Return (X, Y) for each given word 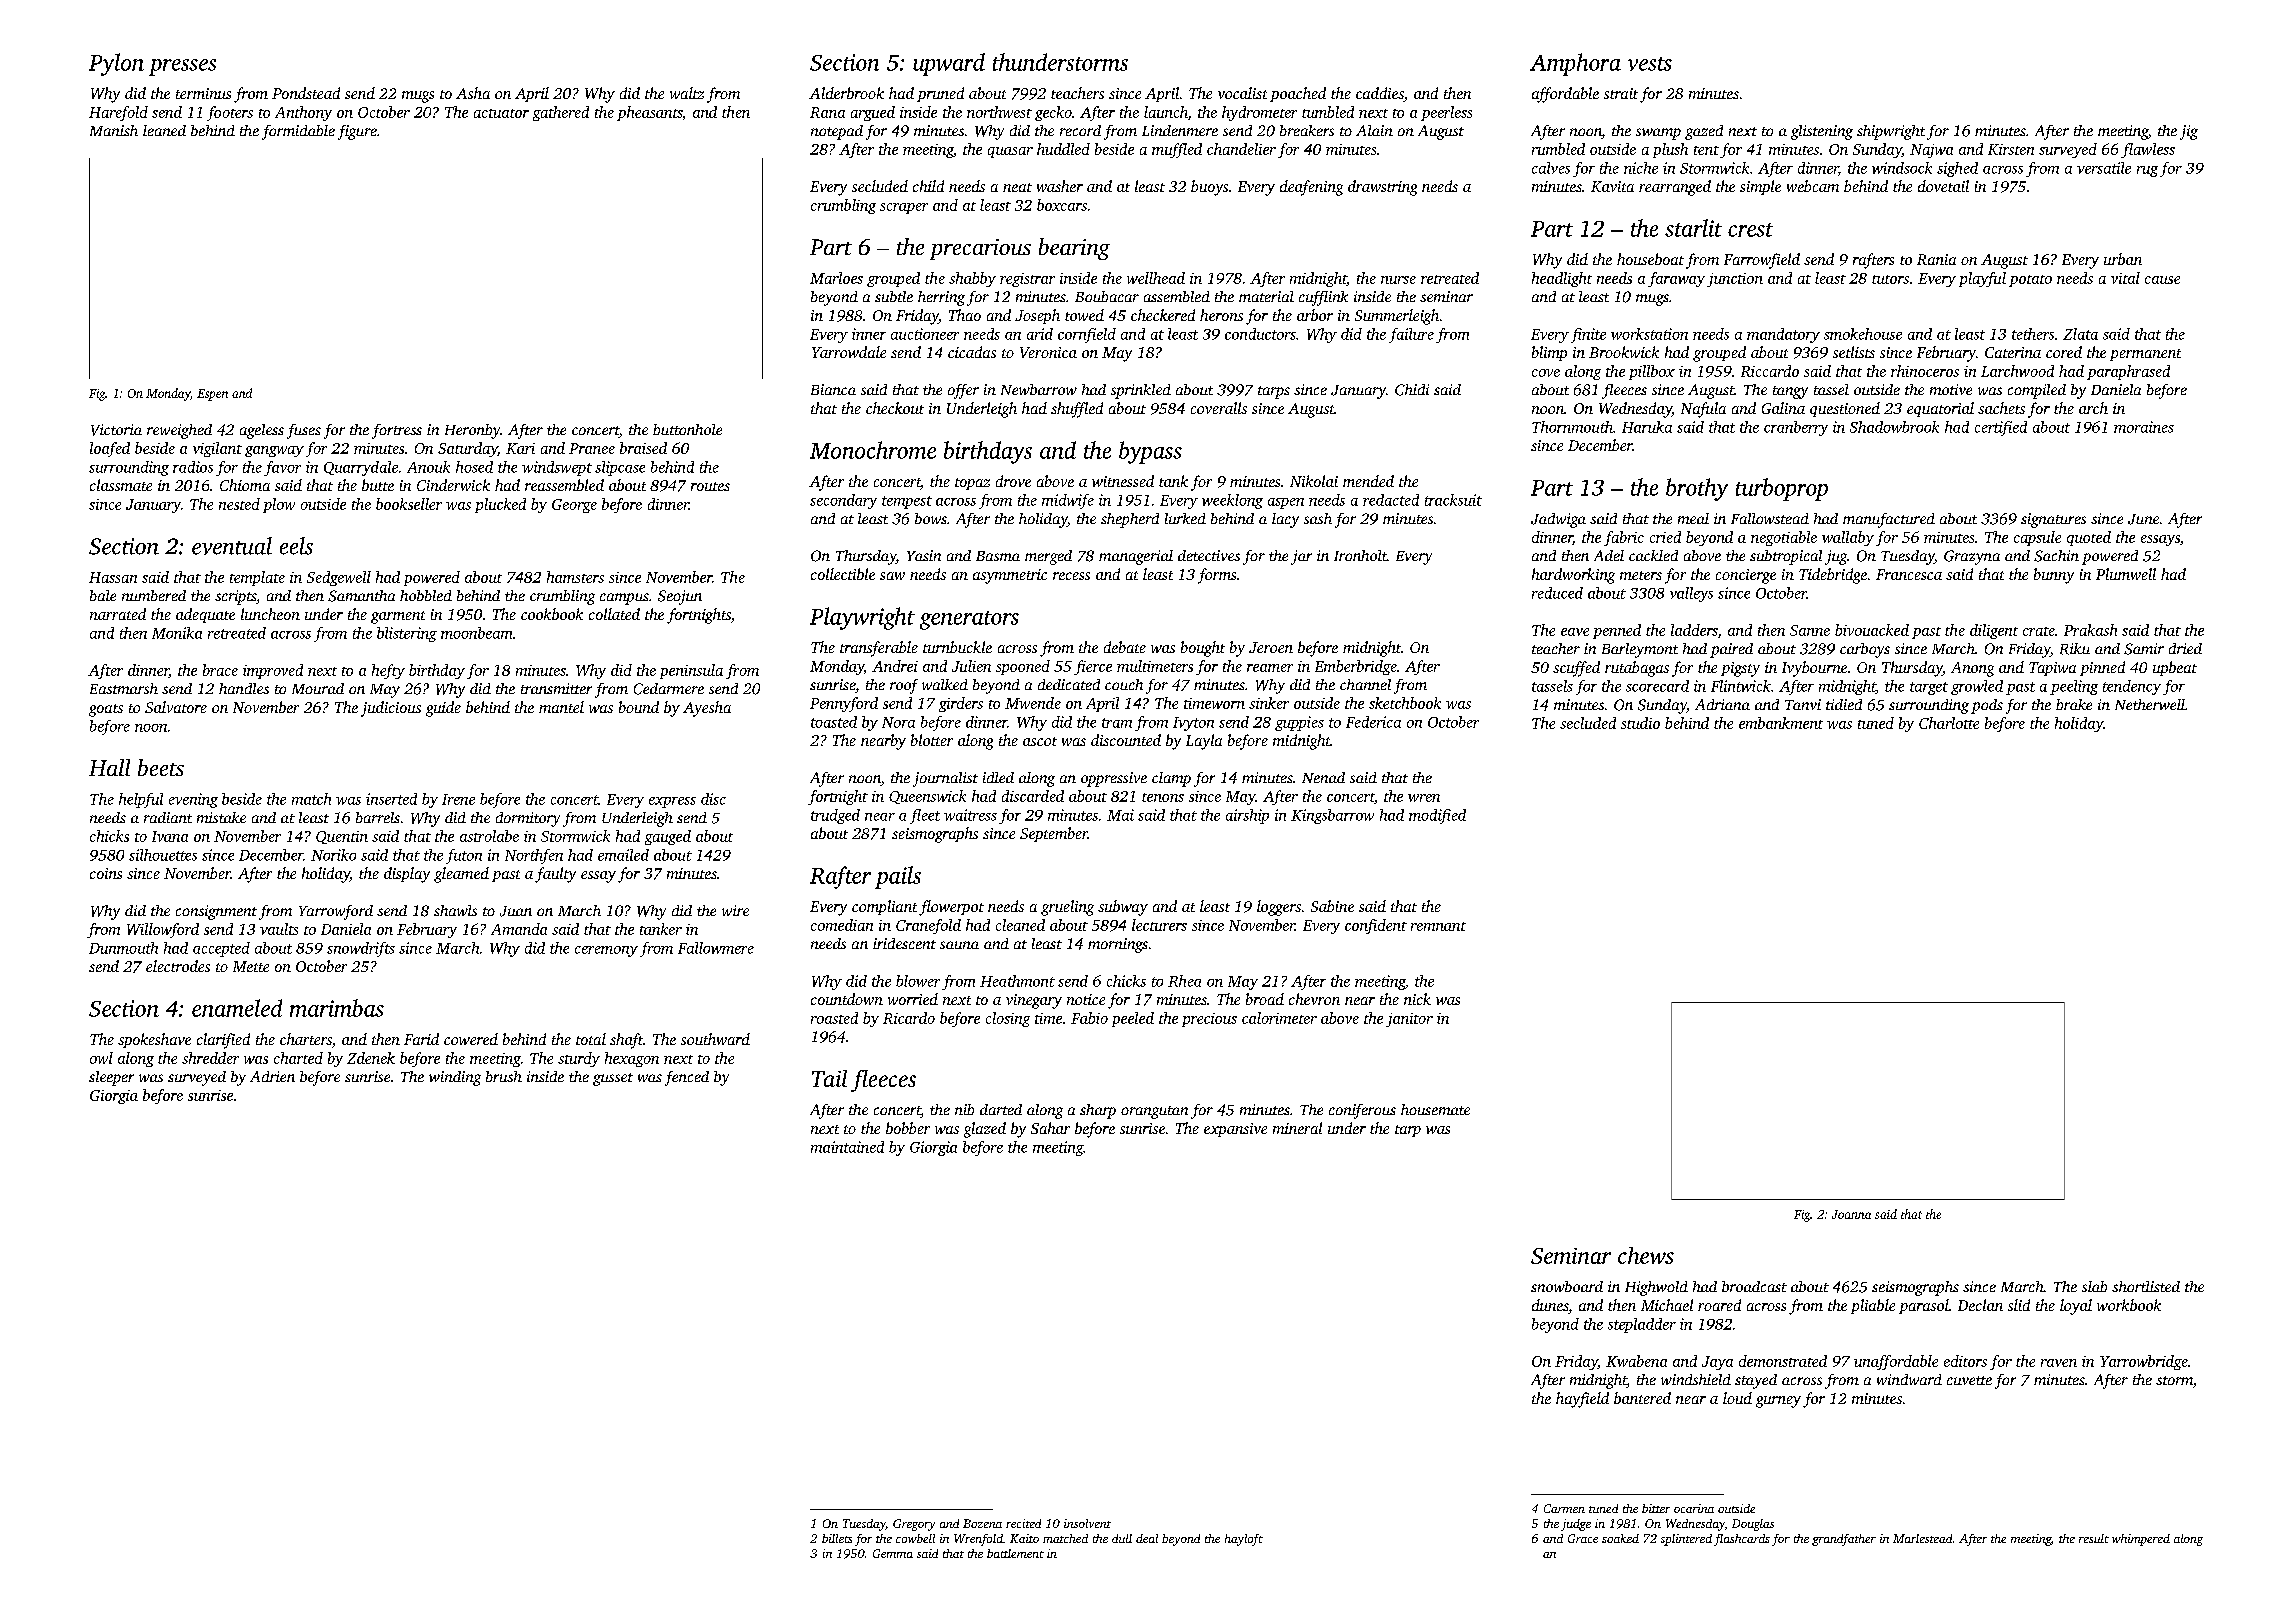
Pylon (116, 64)
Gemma (893, 1553)
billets (837, 1538)
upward (949, 64)
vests (1650, 64)
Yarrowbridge (2144, 1362)
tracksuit (1453, 500)
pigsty (1740, 669)
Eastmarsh (124, 688)
